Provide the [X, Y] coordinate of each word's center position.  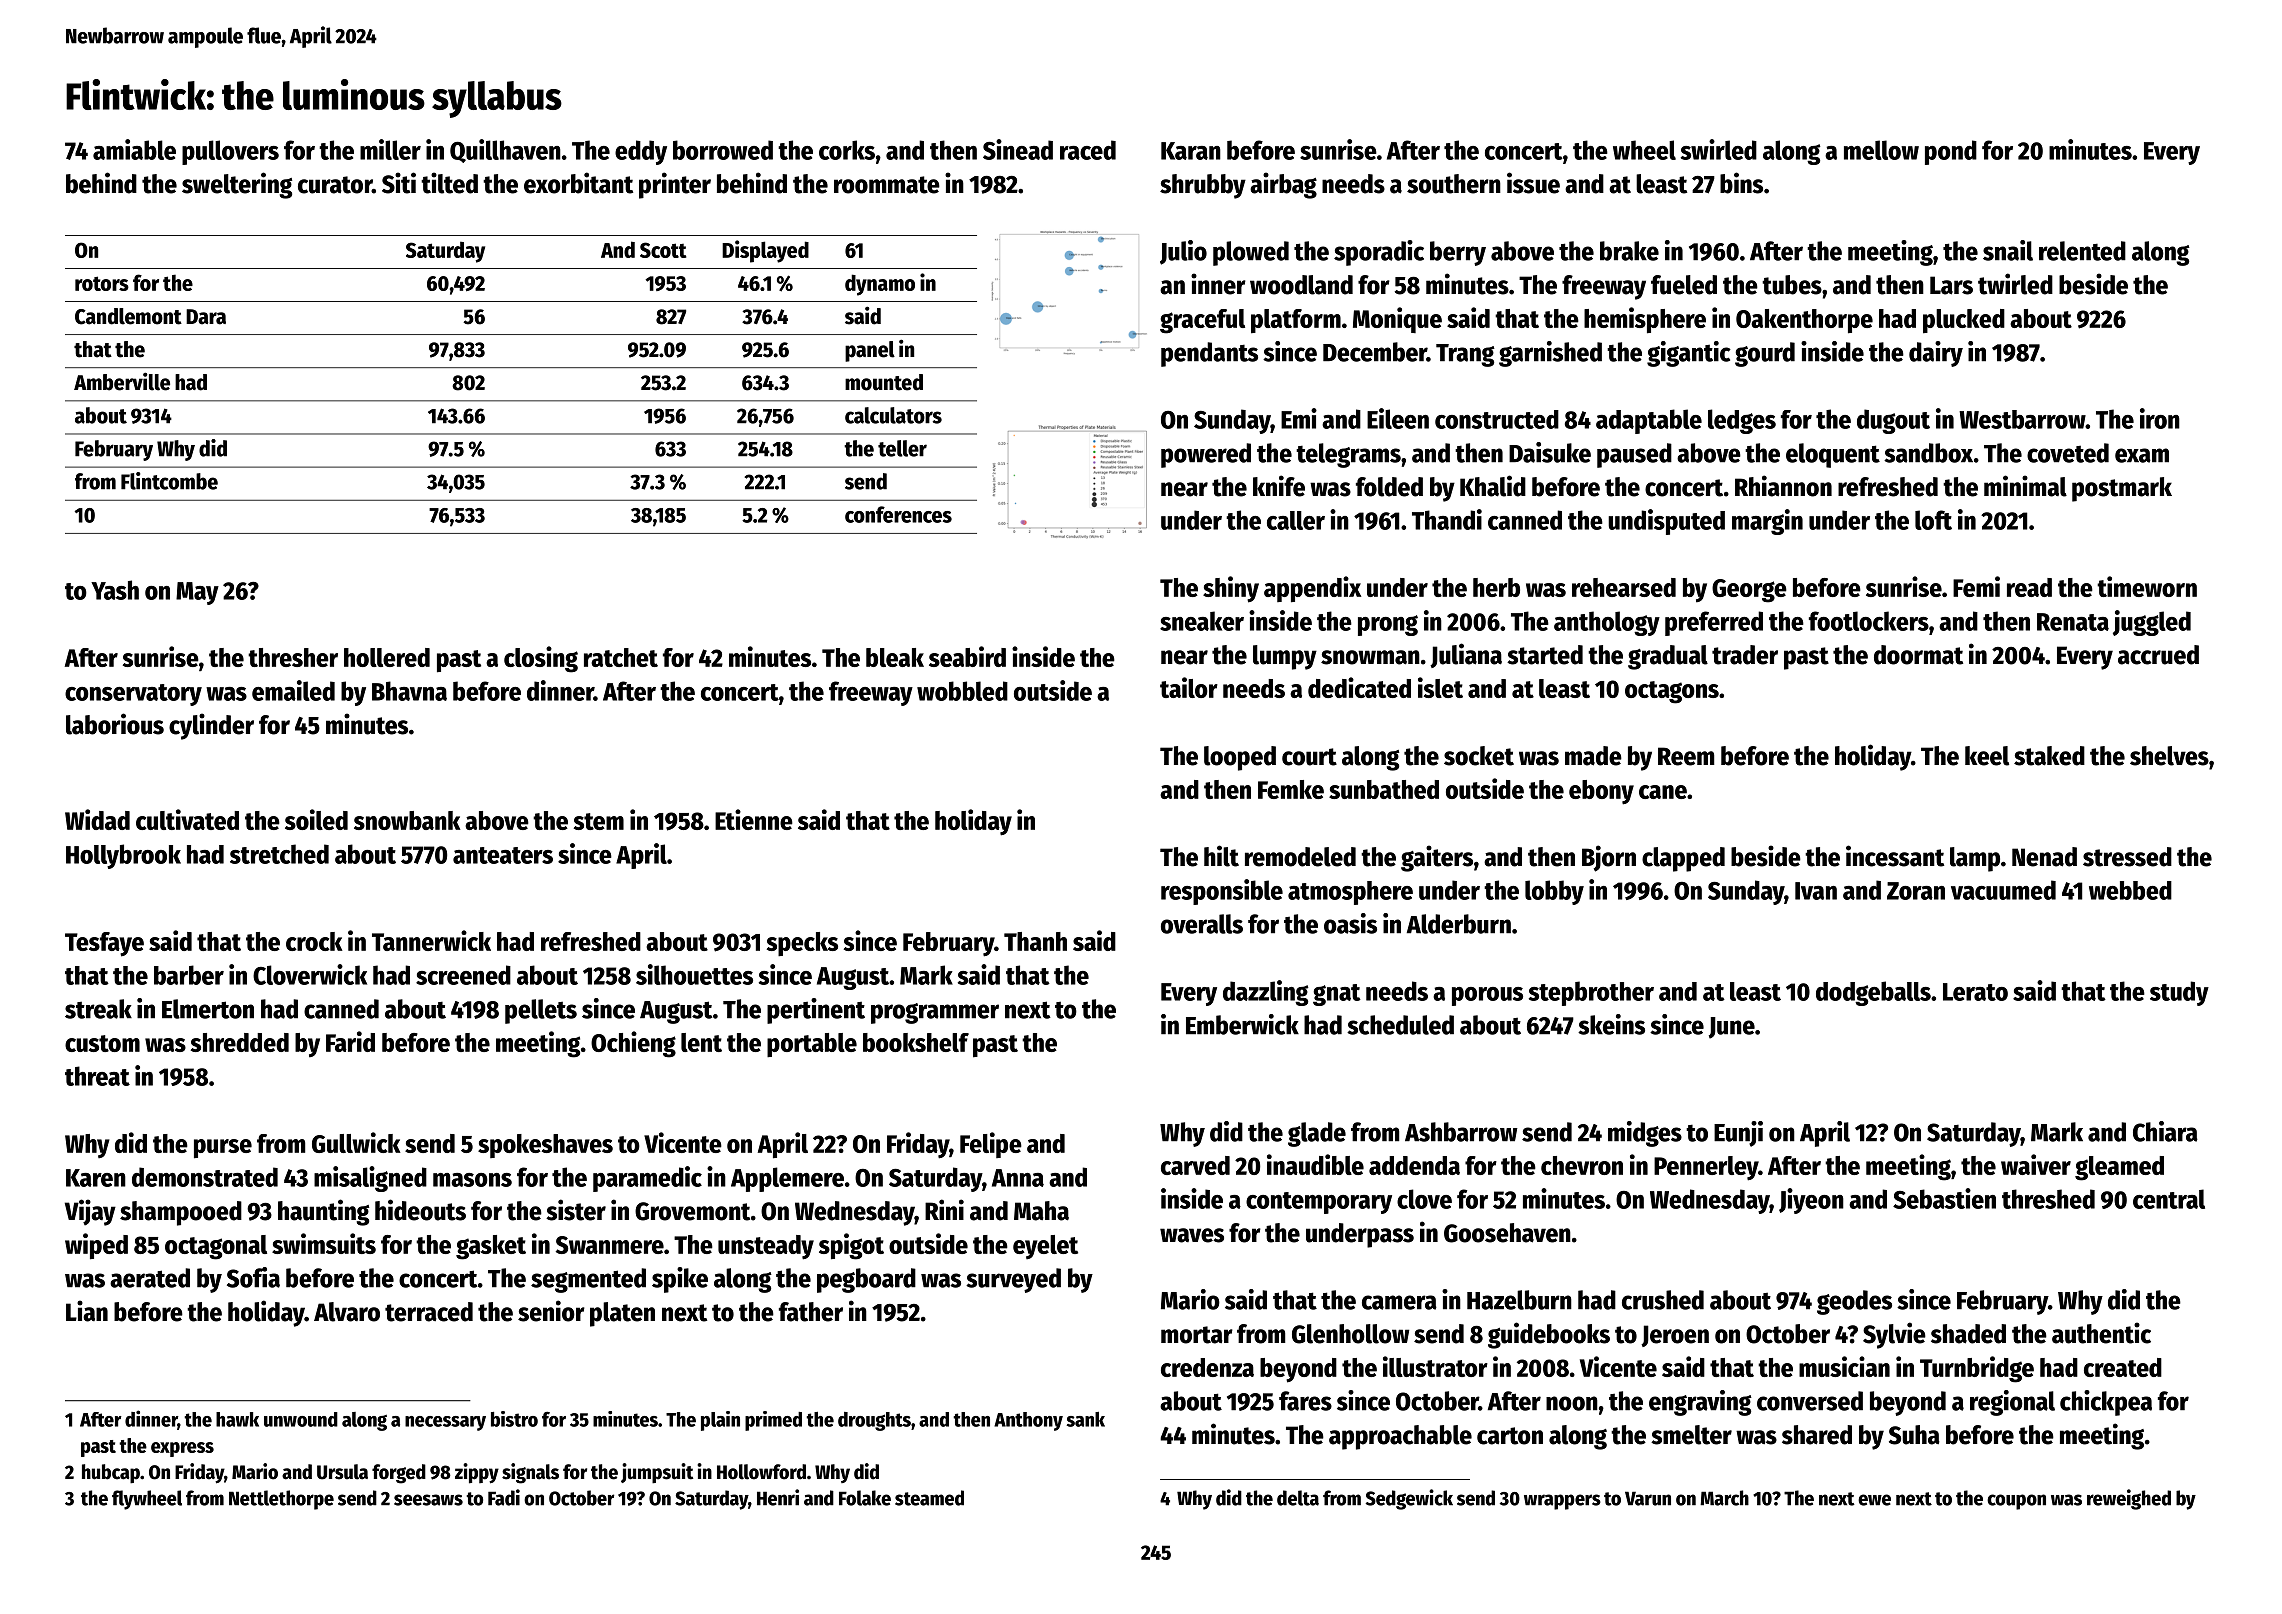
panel [870, 351]
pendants [1209, 354]
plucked [1964, 321]
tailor [1189, 687]
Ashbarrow [1461, 1132]
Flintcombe [169, 481]
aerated [150, 1278]
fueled [1684, 285]
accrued [2158, 655]
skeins [1611, 1024]
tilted [449, 183]
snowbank [407, 820]
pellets [541, 1011]
